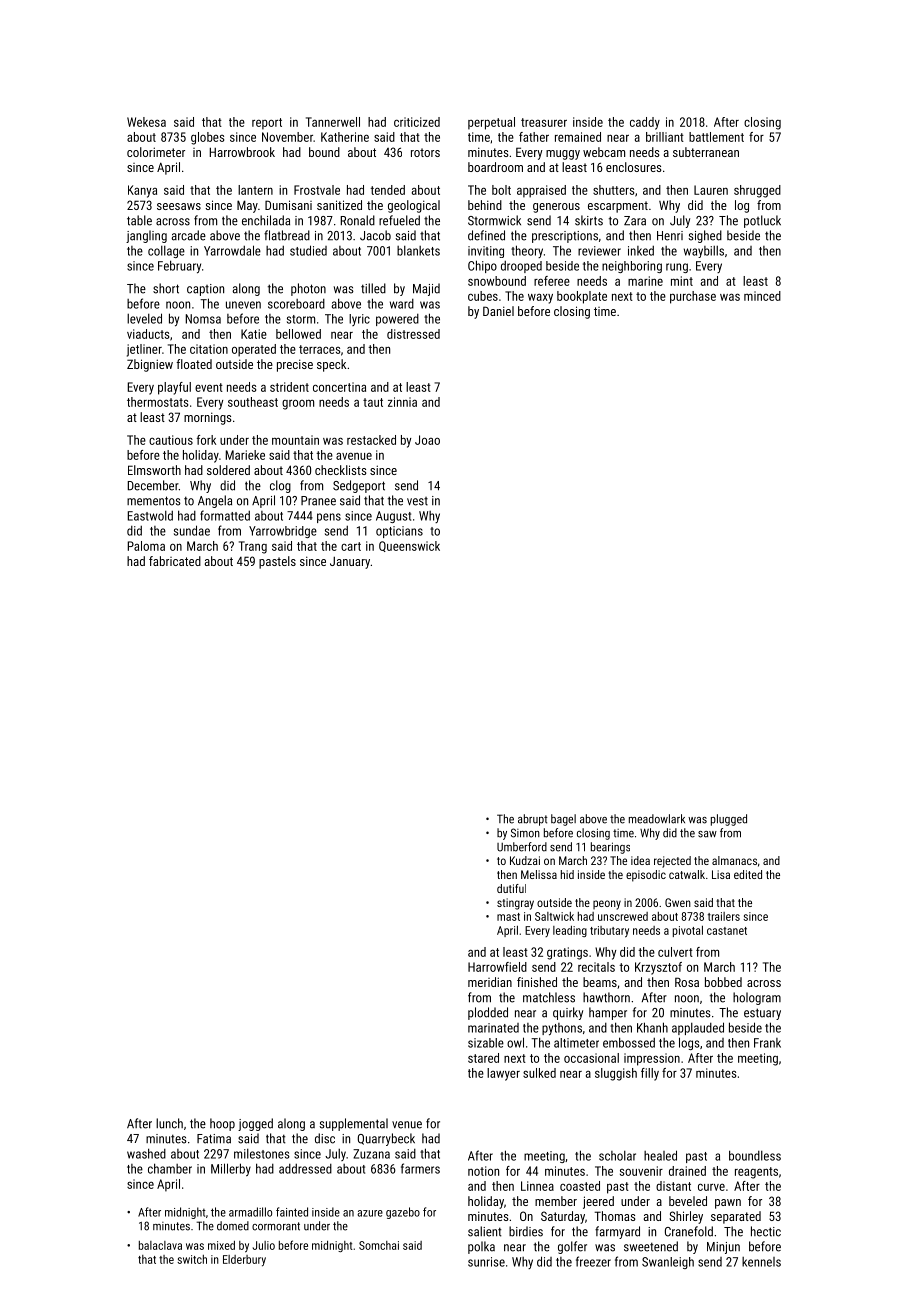 The image size is (908, 1316). Describe the element at coordinates (693, 297) in the page. I see `purchase` at that location.
